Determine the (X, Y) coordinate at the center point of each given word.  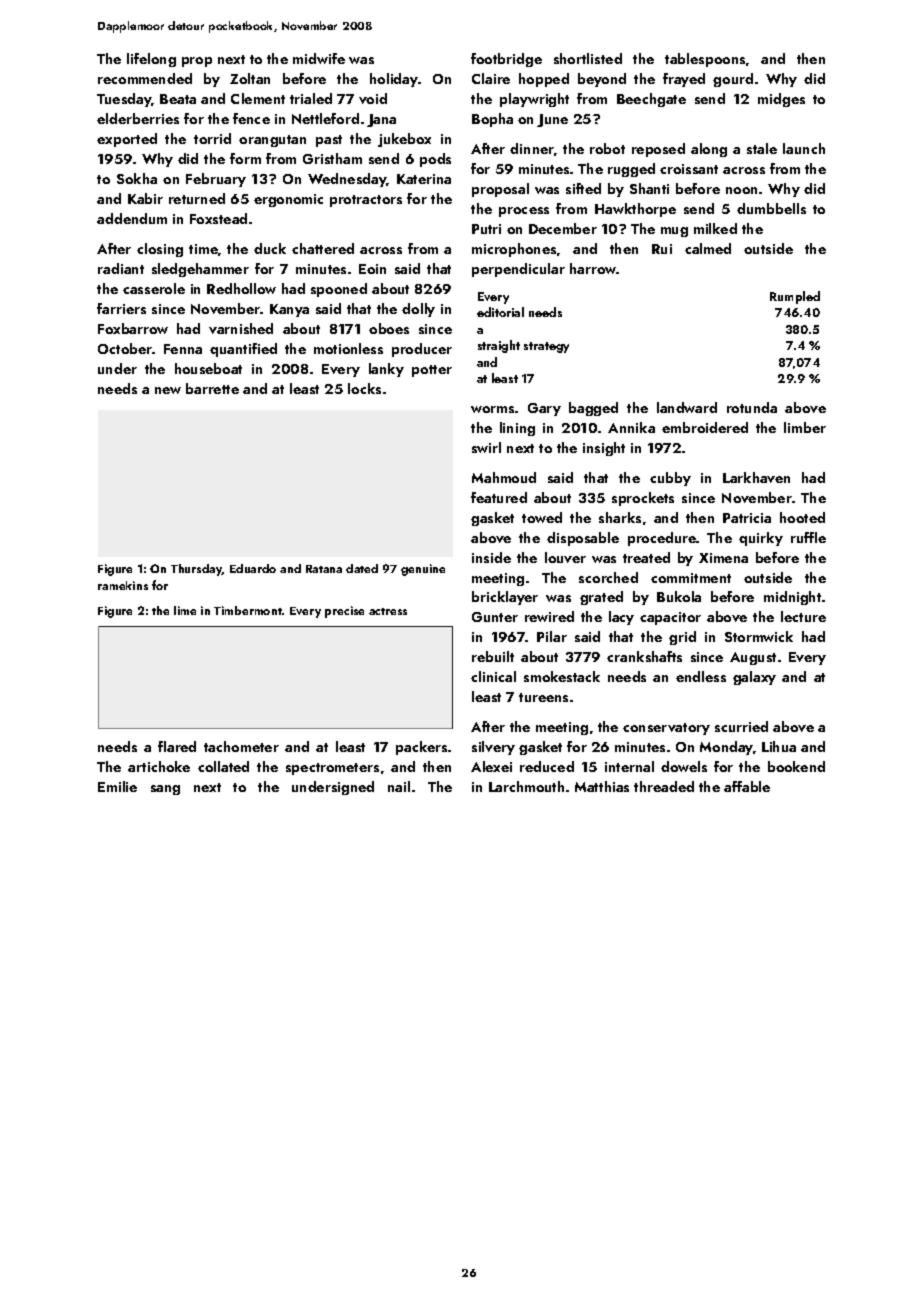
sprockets (643, 499)
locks (364, 388)
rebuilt (493, 656)
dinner (532, 148)
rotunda (752, 407)
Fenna (183, 349)
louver (565, 557)
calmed (708, 248)
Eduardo (253, 568)
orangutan (272, 141)
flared (177, 746)
